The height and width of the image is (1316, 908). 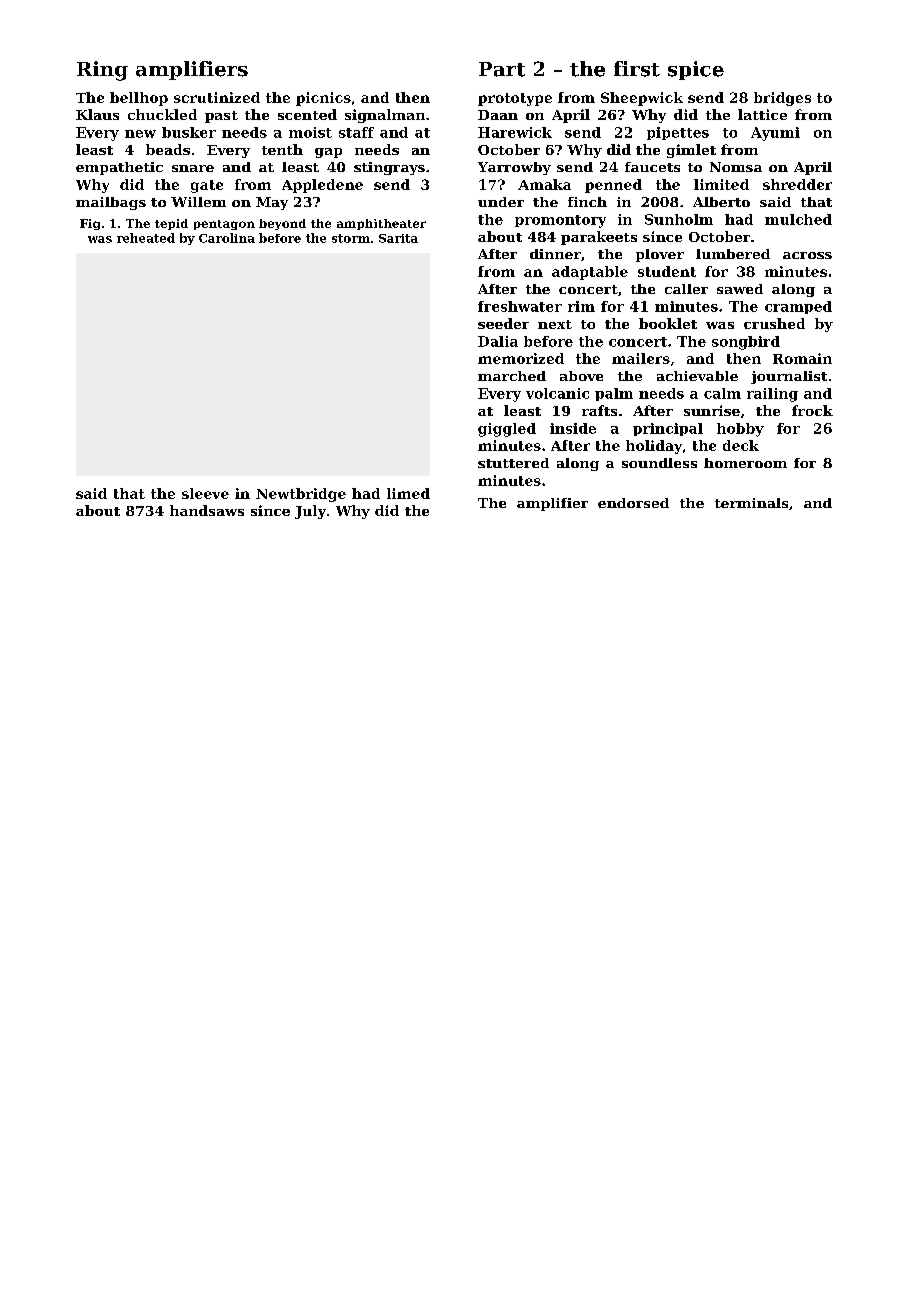 What do you see at coordinates (111, 203) in the image?
I see `mailbags` at bounding box center [111, 203].
